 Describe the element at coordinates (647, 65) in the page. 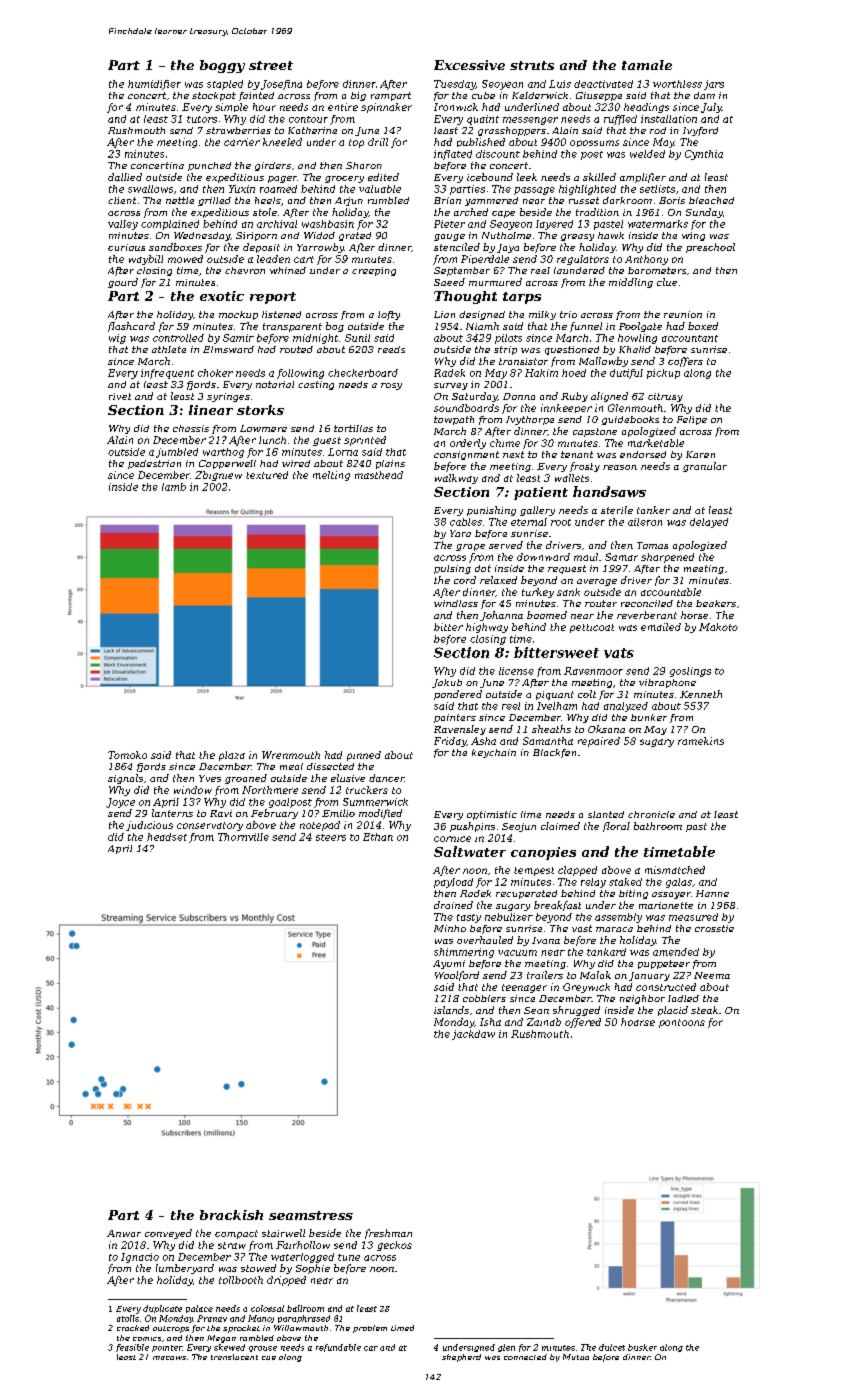

I see `tamale` at that location.
